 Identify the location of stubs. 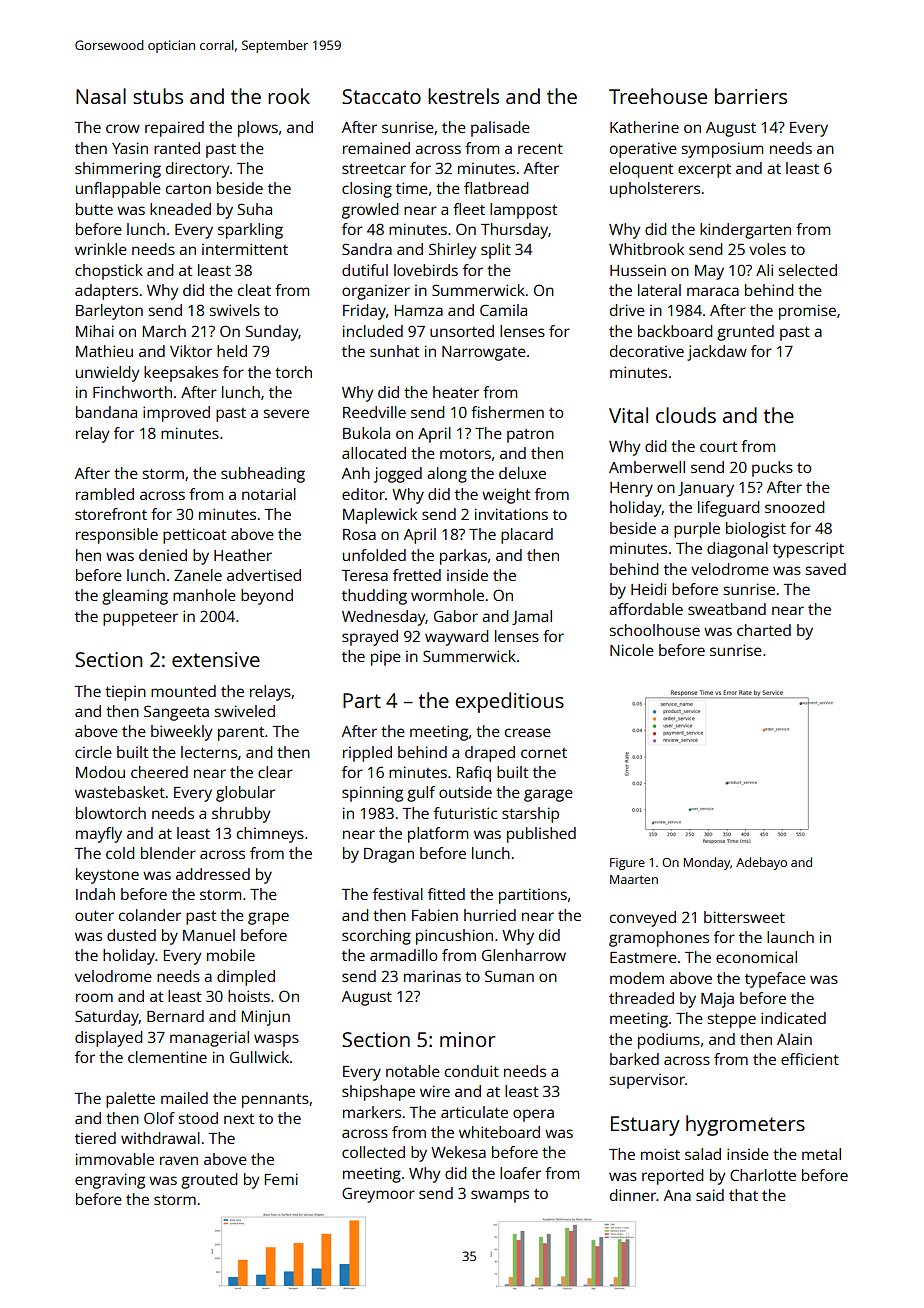
(158, 96).
